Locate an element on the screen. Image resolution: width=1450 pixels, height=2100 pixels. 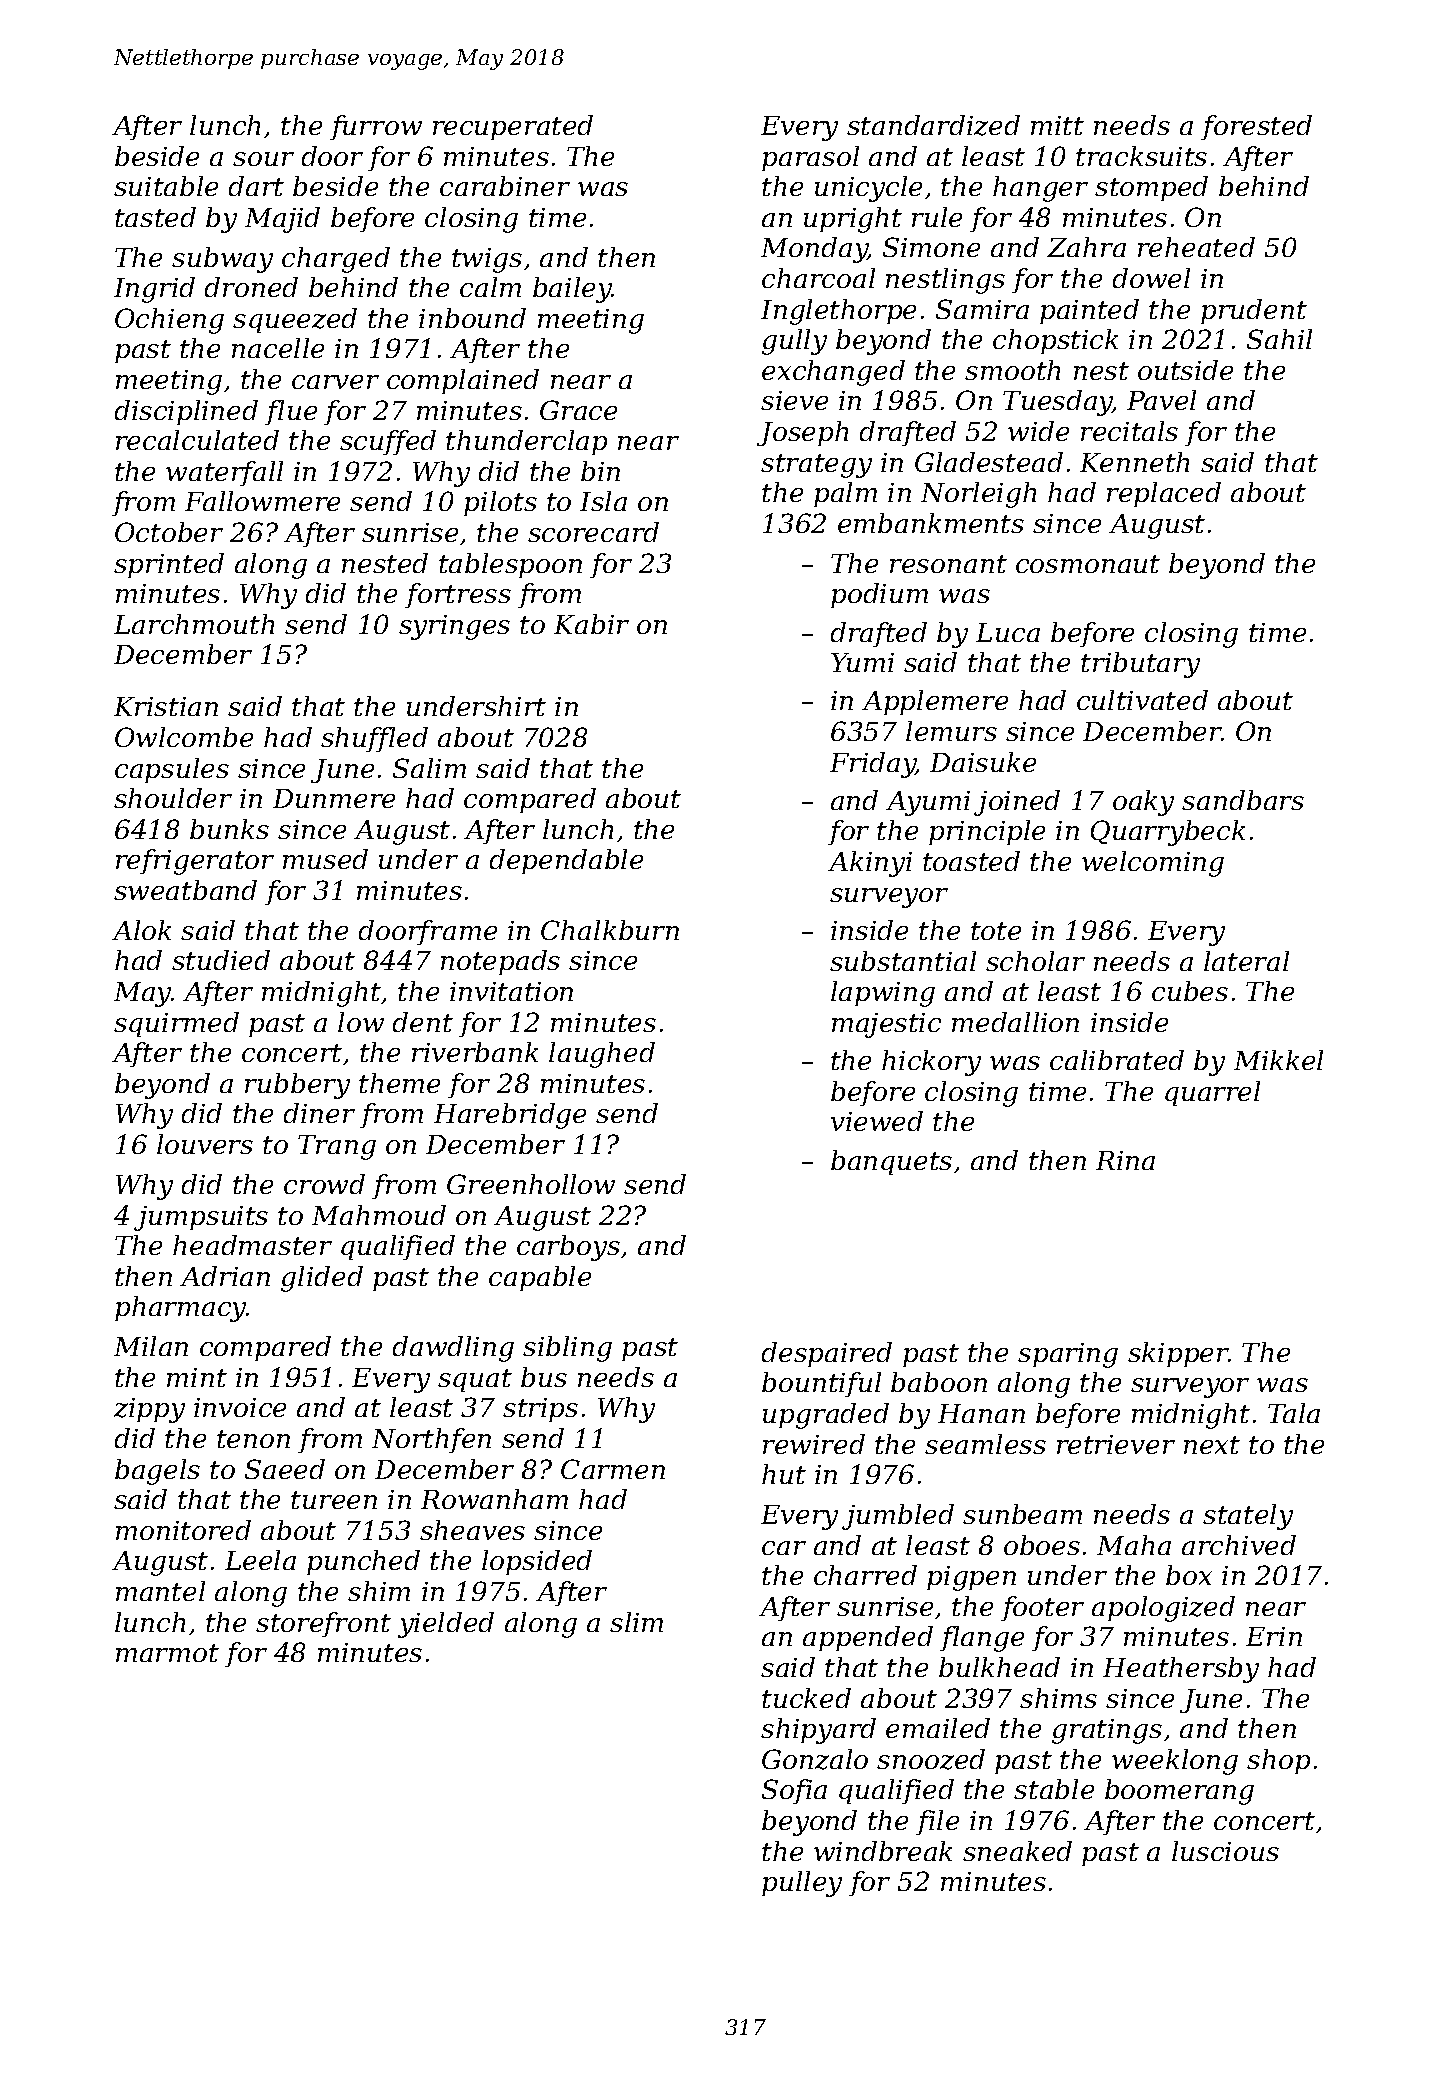
Kabir is located at coordinates (591, 624).
